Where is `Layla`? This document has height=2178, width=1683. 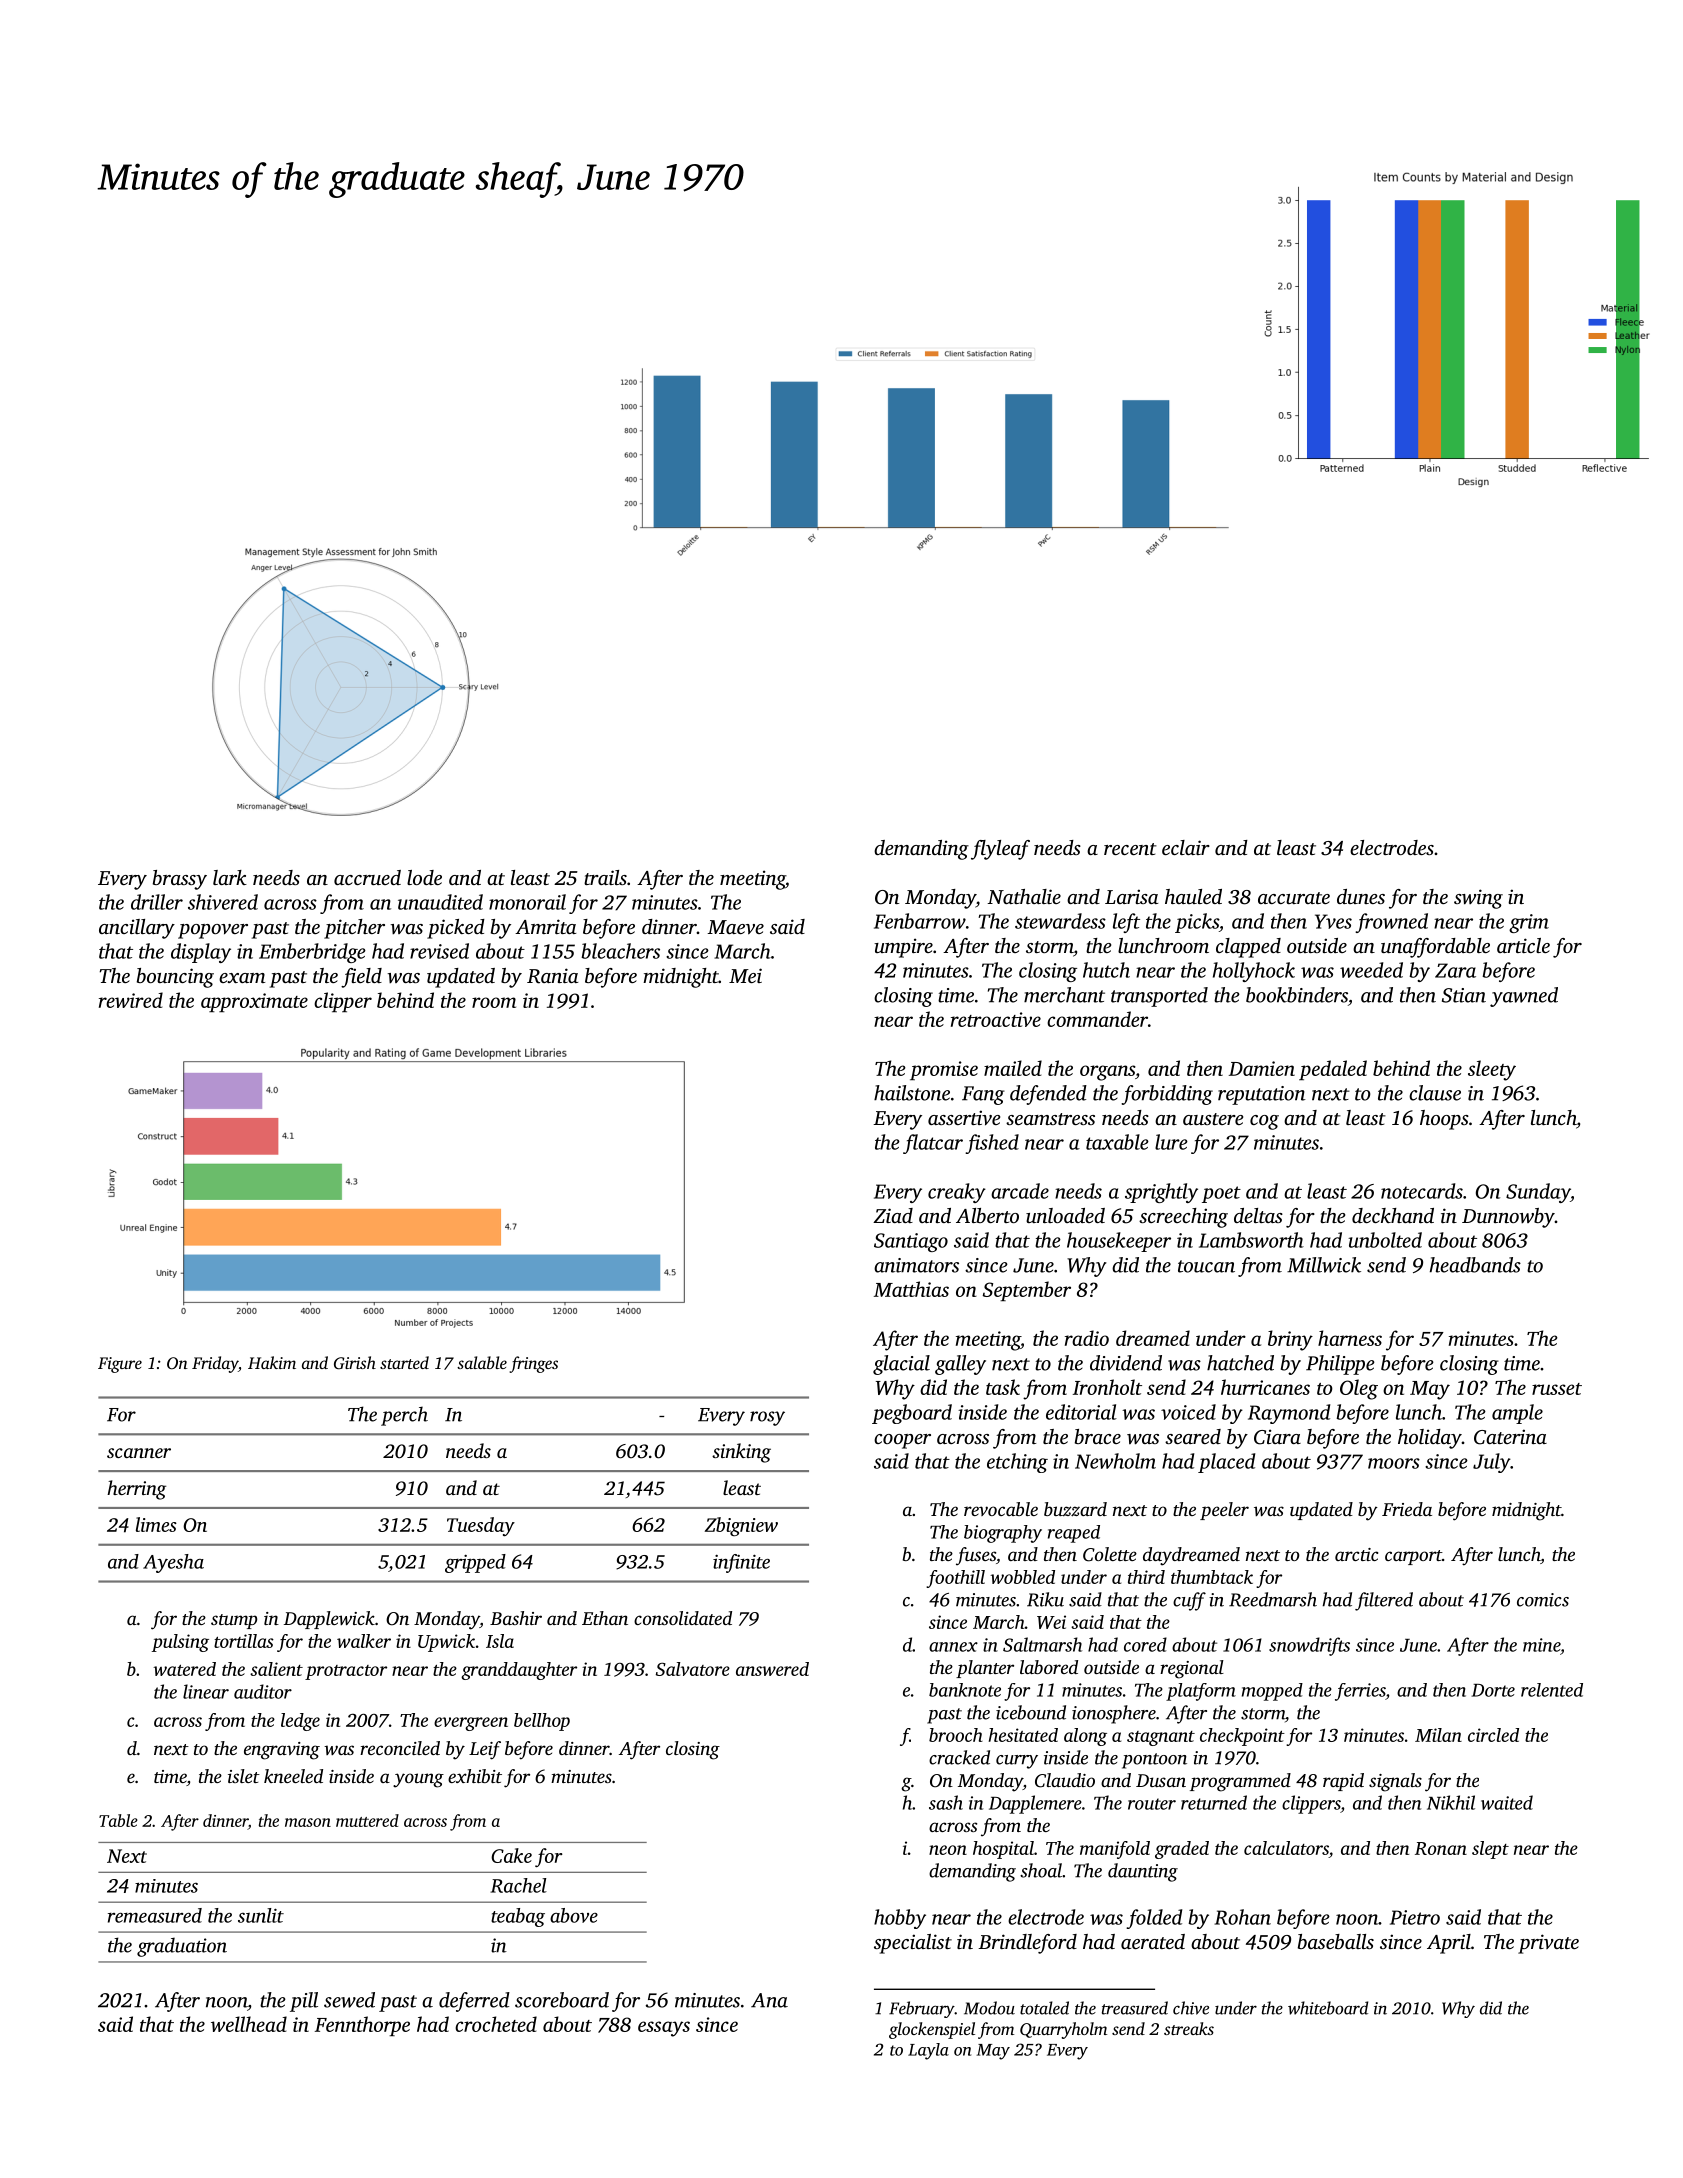 Layla is located at coordinates (928, 2051).
